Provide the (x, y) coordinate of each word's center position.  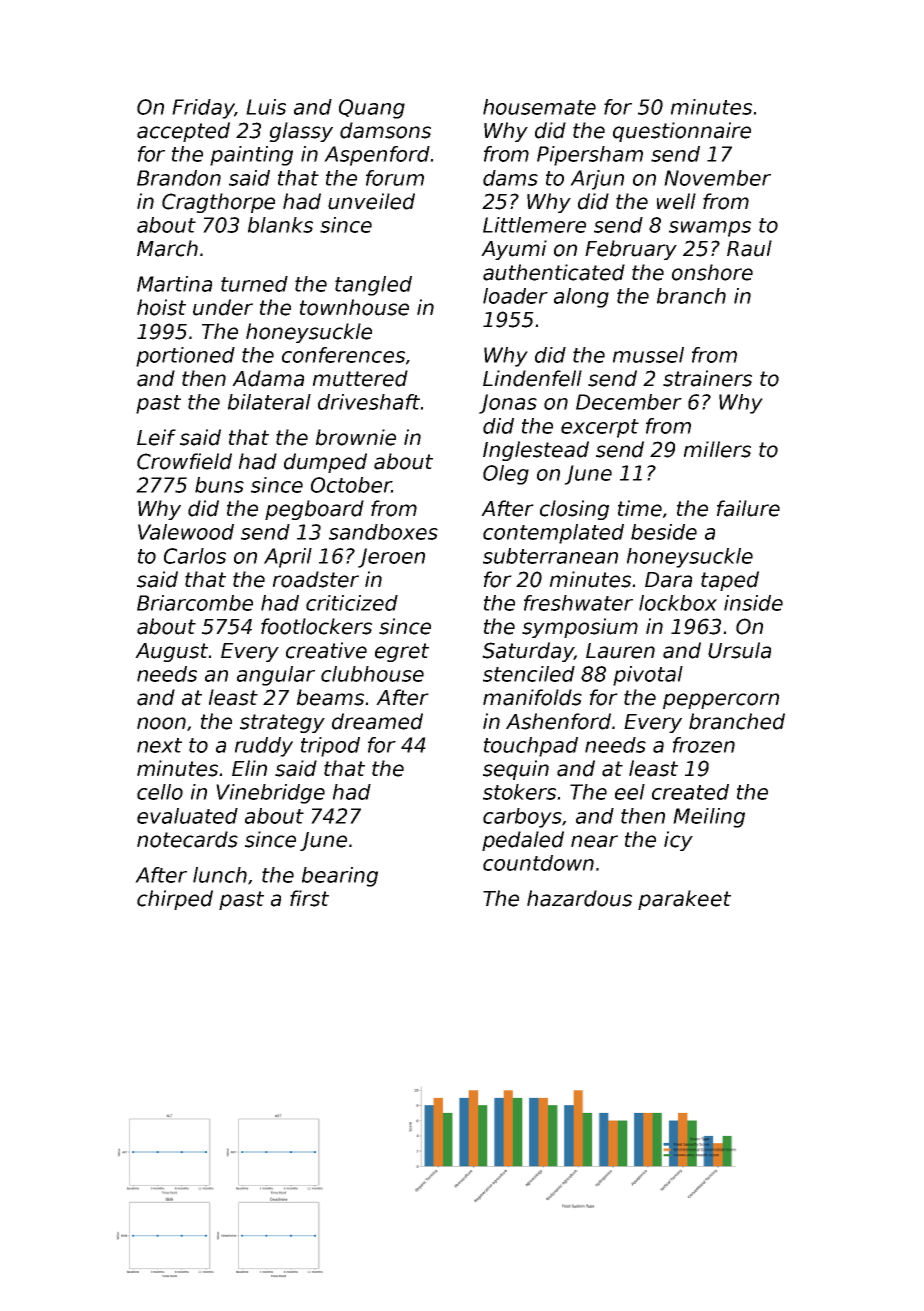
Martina (174, 284)
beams (330, 697)
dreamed (377, 721)
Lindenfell (532, 378)
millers (717, 449)
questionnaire (682, 132)
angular (276, 676)
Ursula (739, 650)
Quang (372, 109)
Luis (266, 107)
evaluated (187, 816)
